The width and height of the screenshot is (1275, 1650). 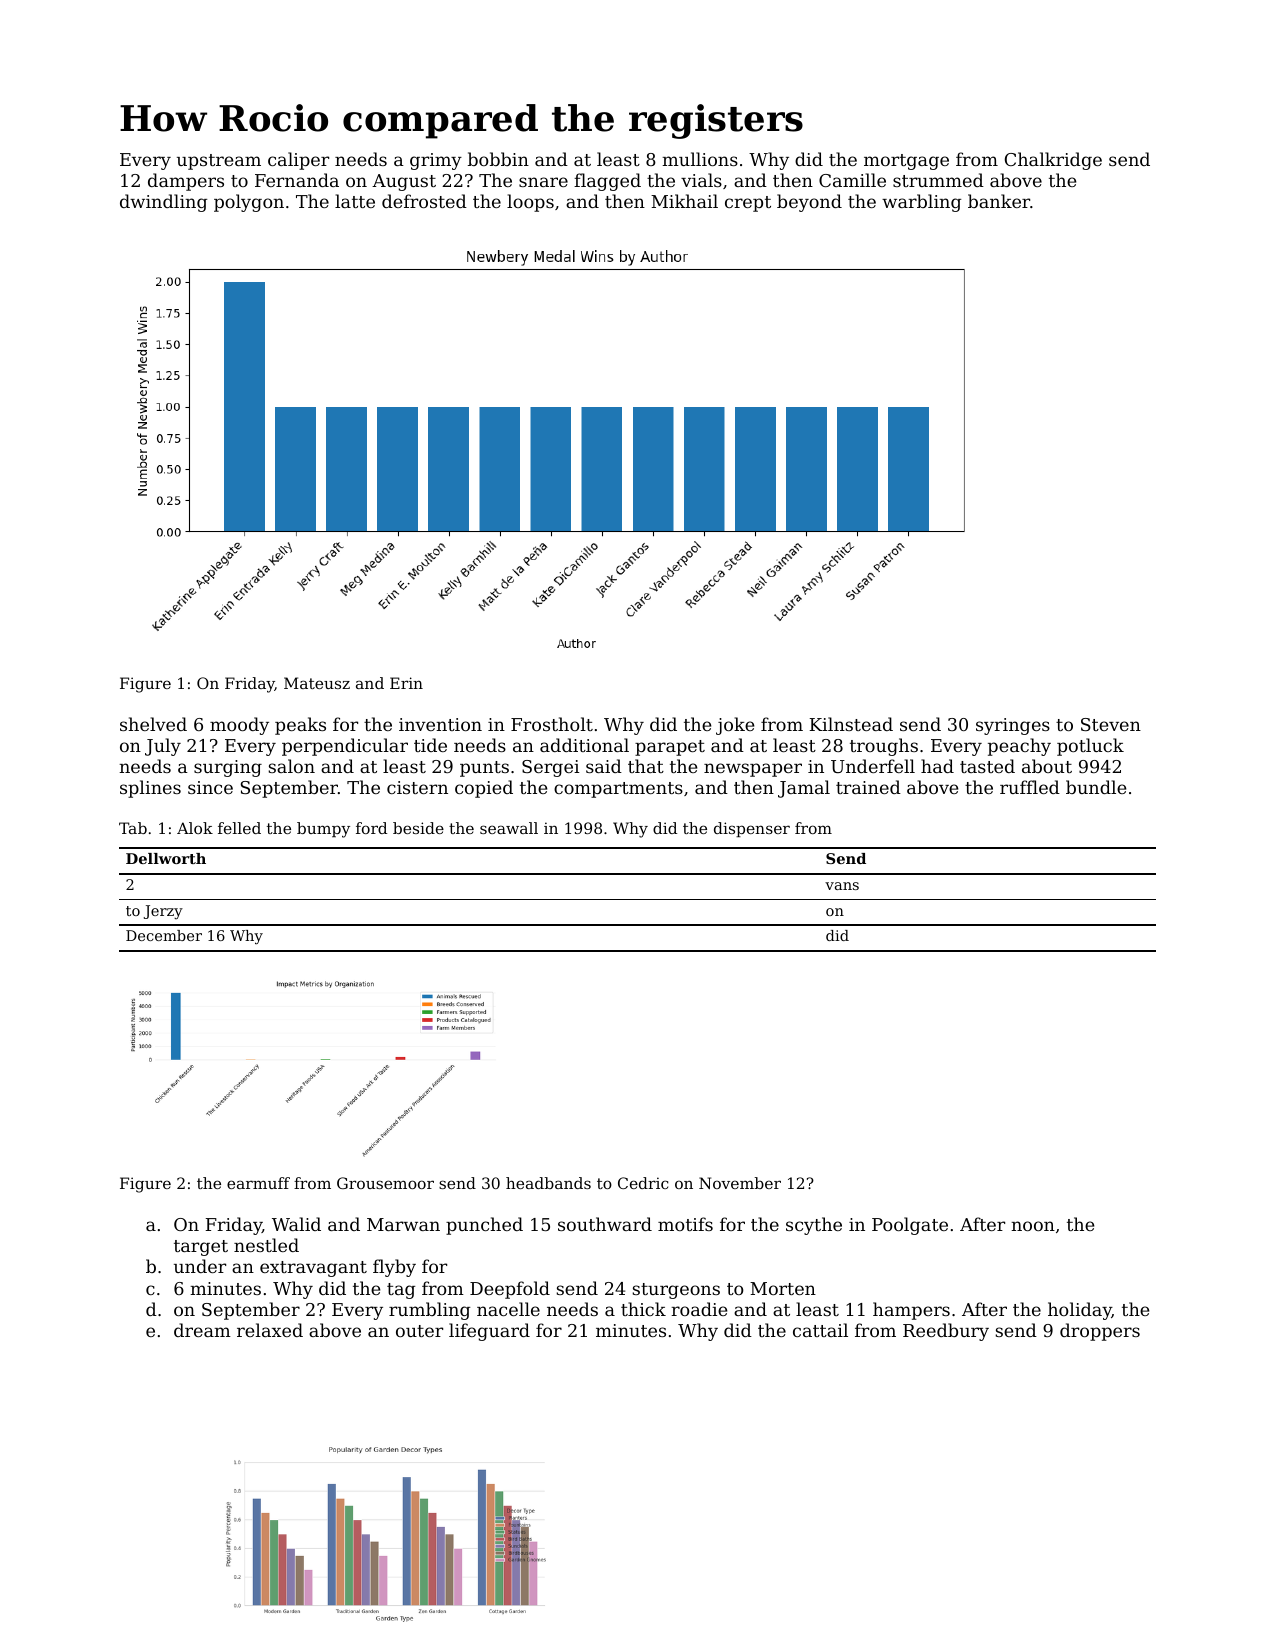 What do you see at coordinates (530, 203) in the screenshot?
I see `loops` at bounding box center [530, 203].
